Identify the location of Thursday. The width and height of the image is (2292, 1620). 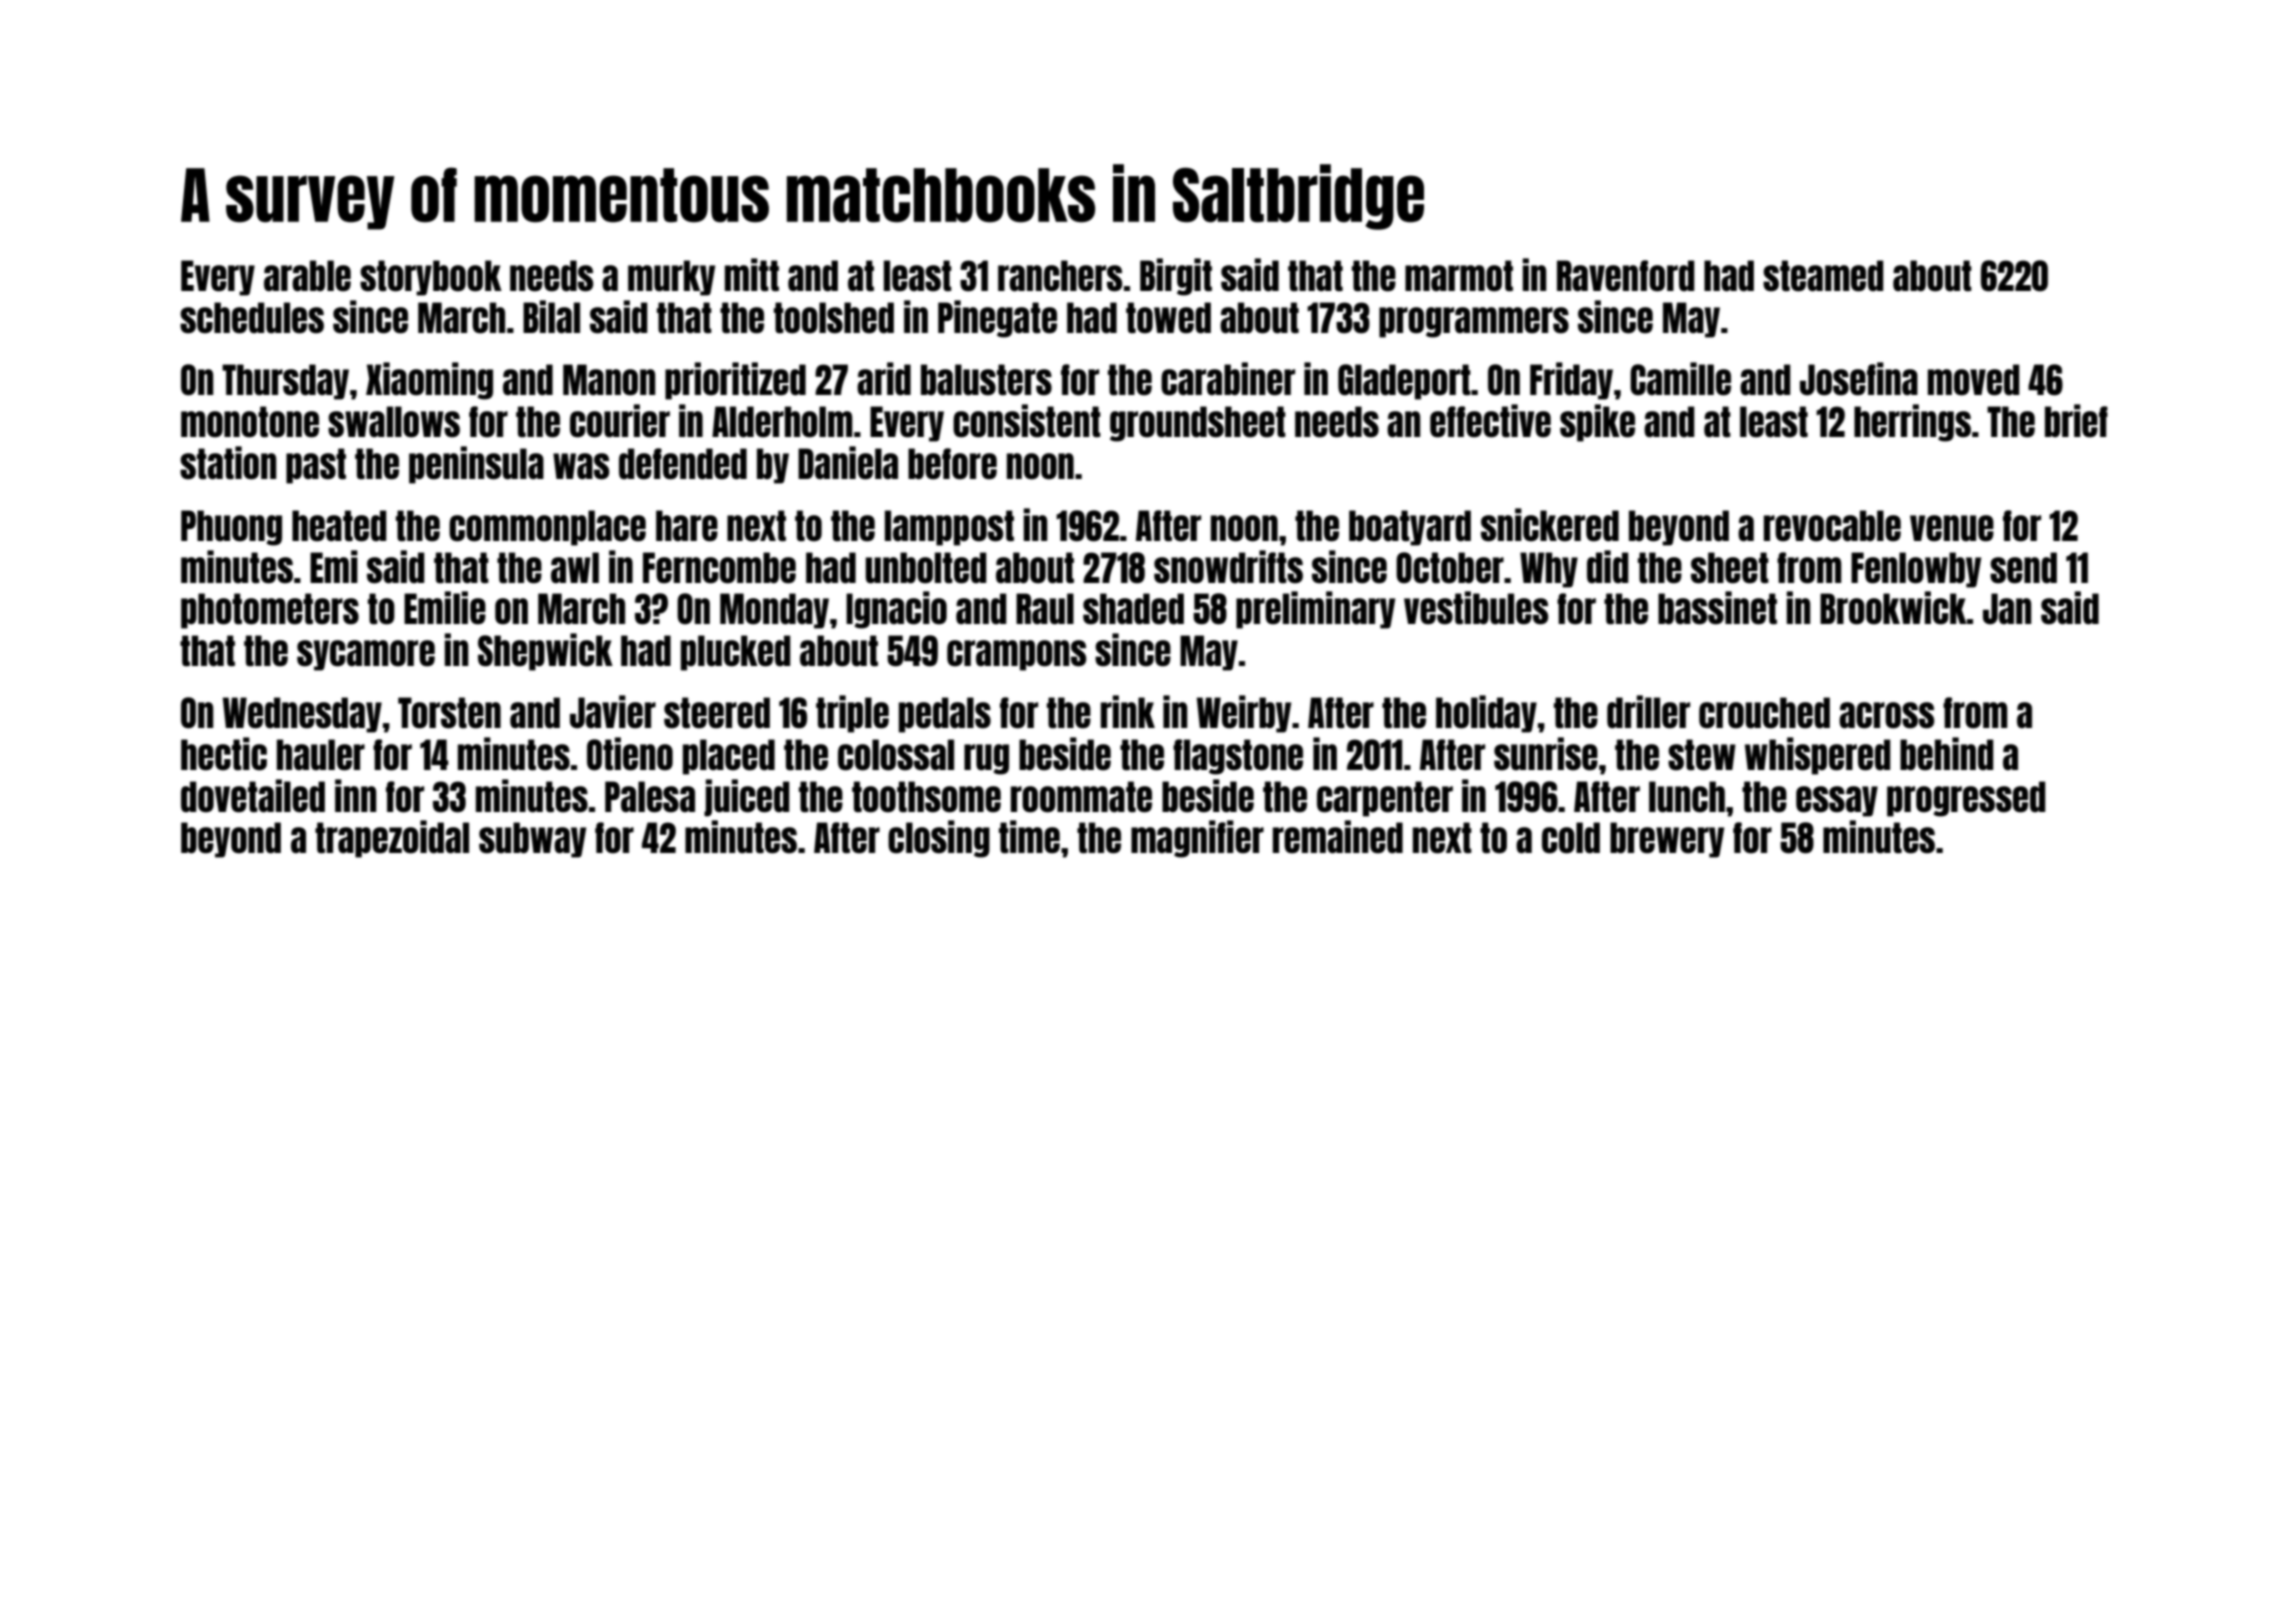
(285, 382).
